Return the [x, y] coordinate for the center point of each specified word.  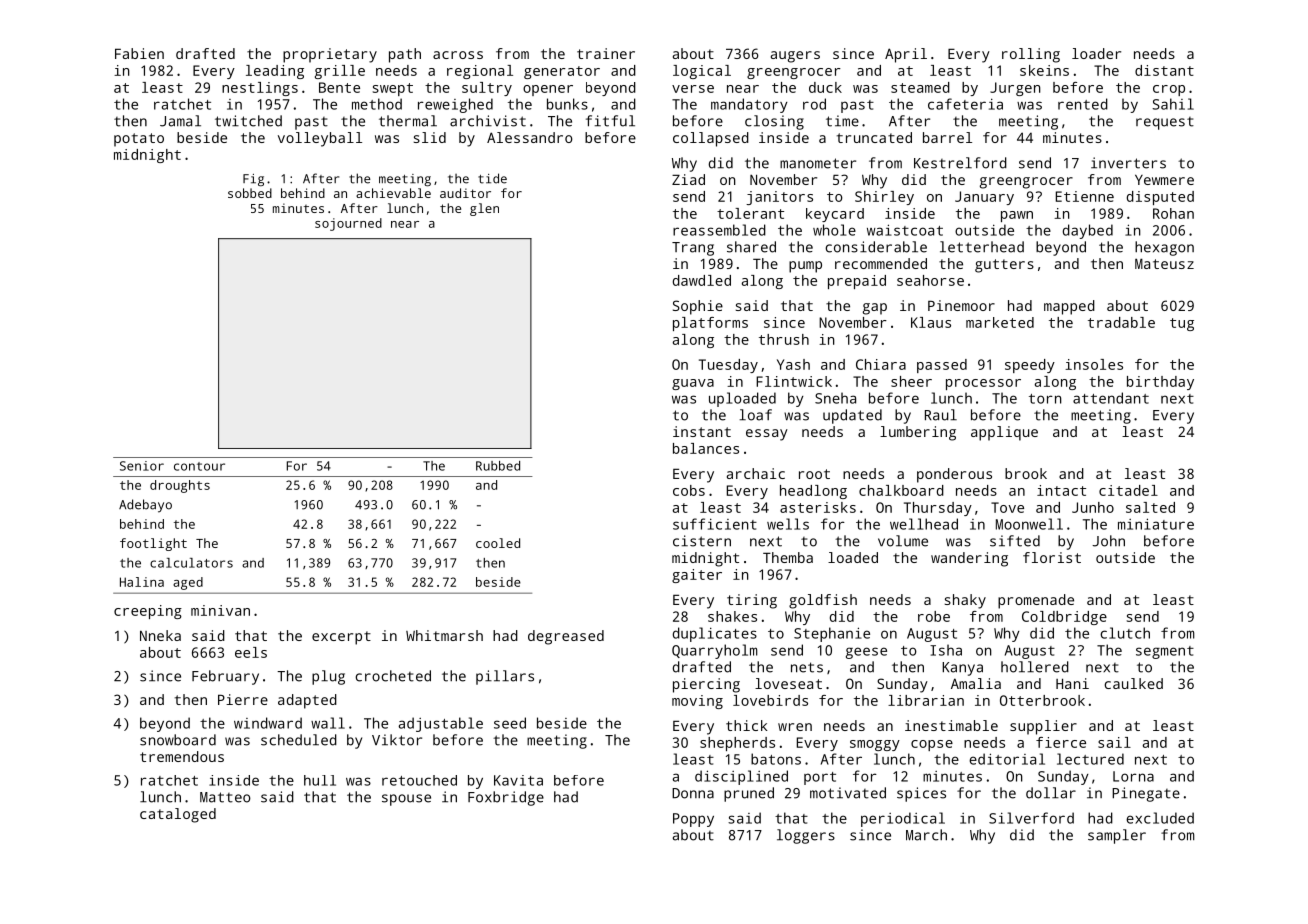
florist [1052, 557]
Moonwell [1029, 524]
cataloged [178, 815]
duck [825, 87]
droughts [180, 486]
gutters [1004, 266]
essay [767, 435]
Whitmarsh [444, 635]
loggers [806, 836]
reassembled [719, 230]
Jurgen [1015, 89]
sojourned [348, 224]
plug [328, 677]
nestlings [260, 89]
